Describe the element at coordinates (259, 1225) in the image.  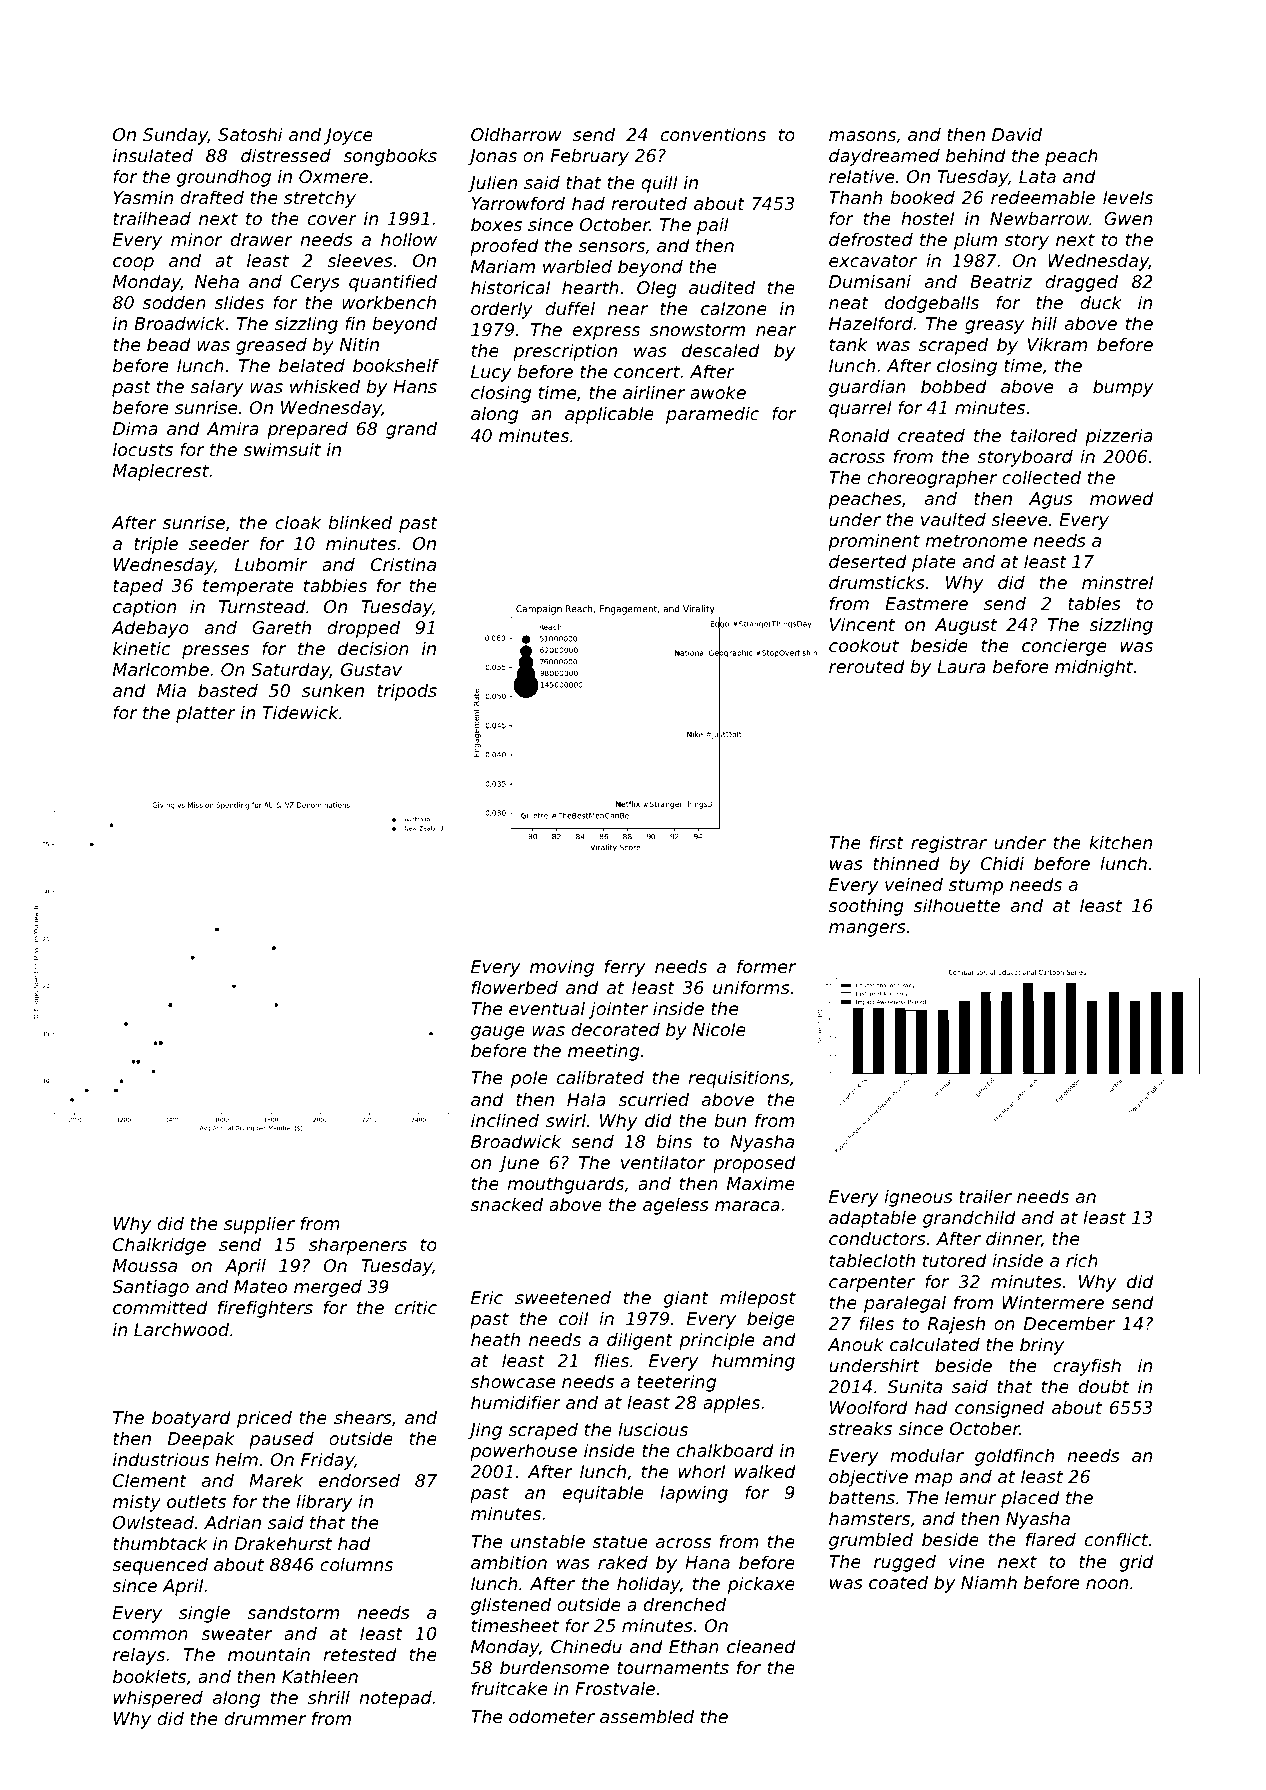
I see `supplier` at that location.
